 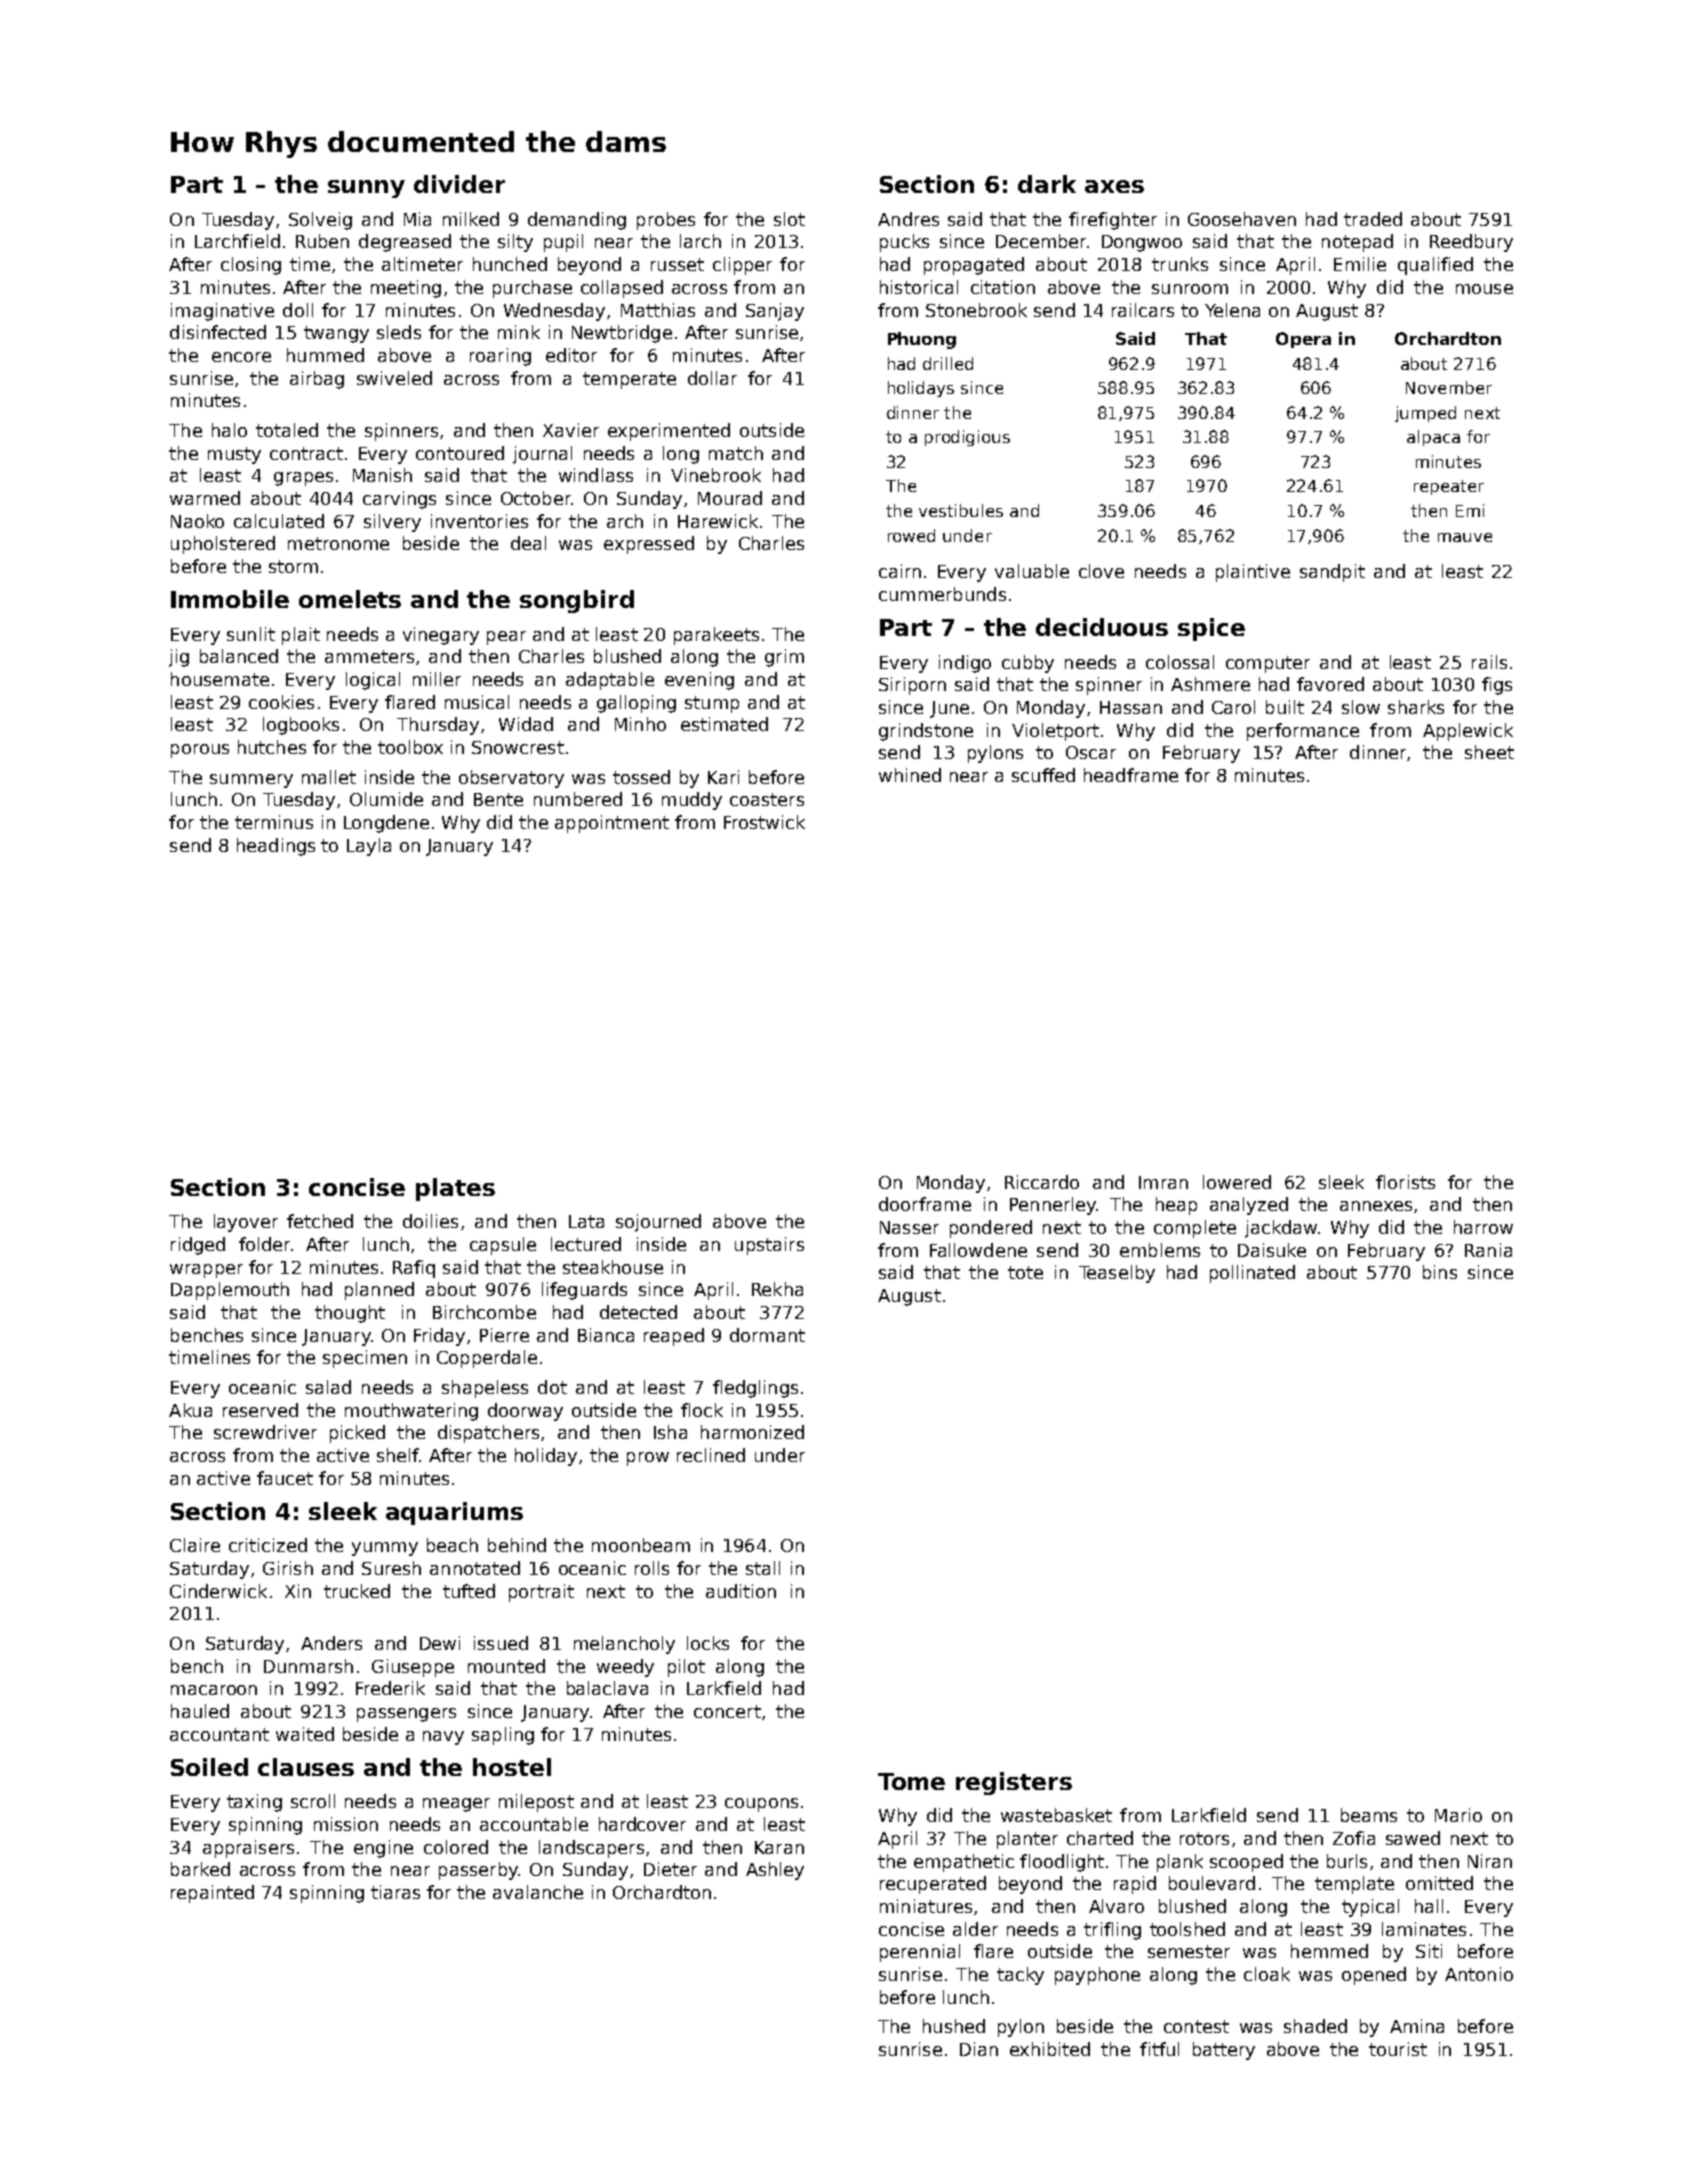 What do you see at coordinates (179, 658) in the page?
I see `jig` at bounding box center [179, 658].
